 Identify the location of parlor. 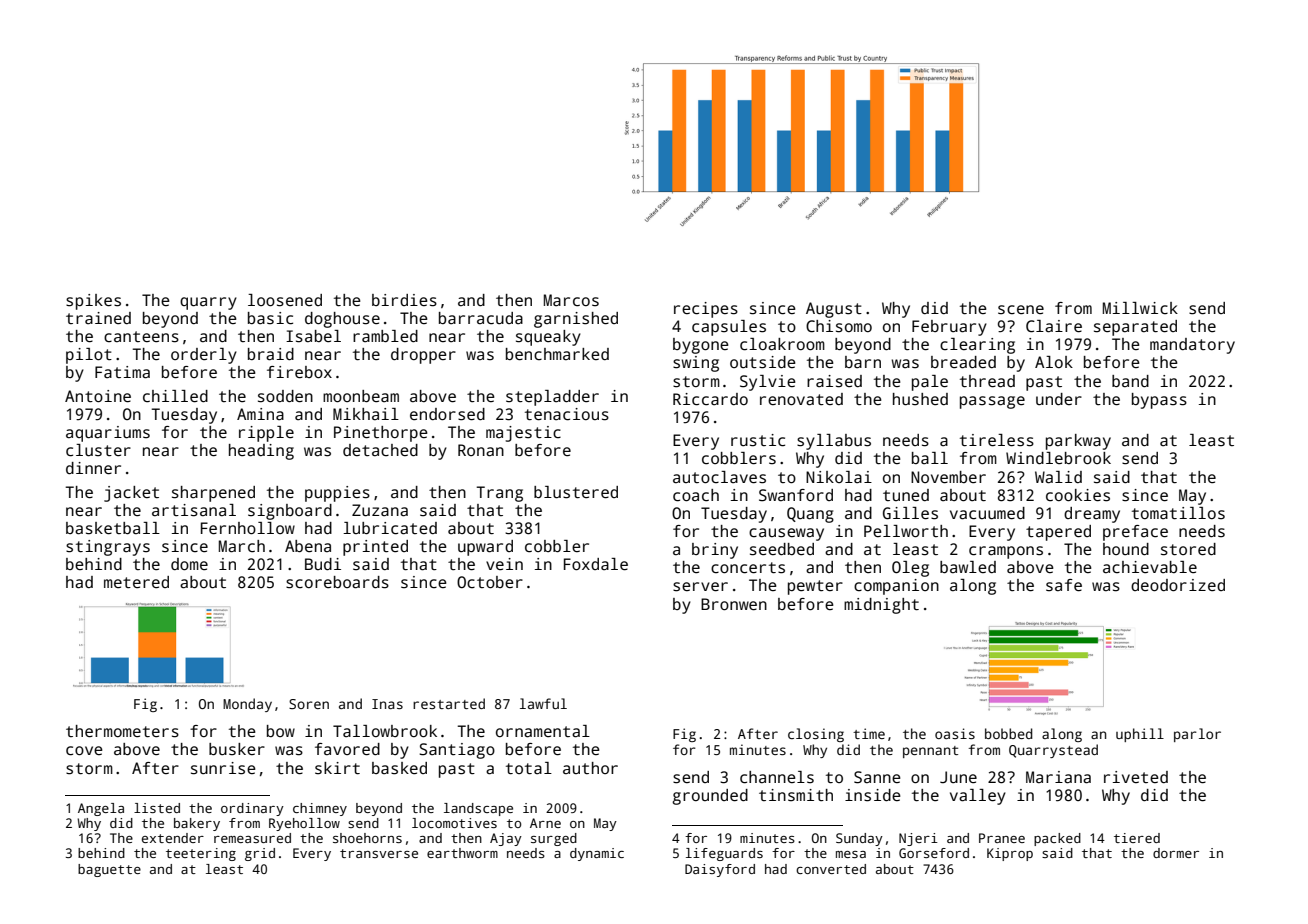
(1197, 735).
